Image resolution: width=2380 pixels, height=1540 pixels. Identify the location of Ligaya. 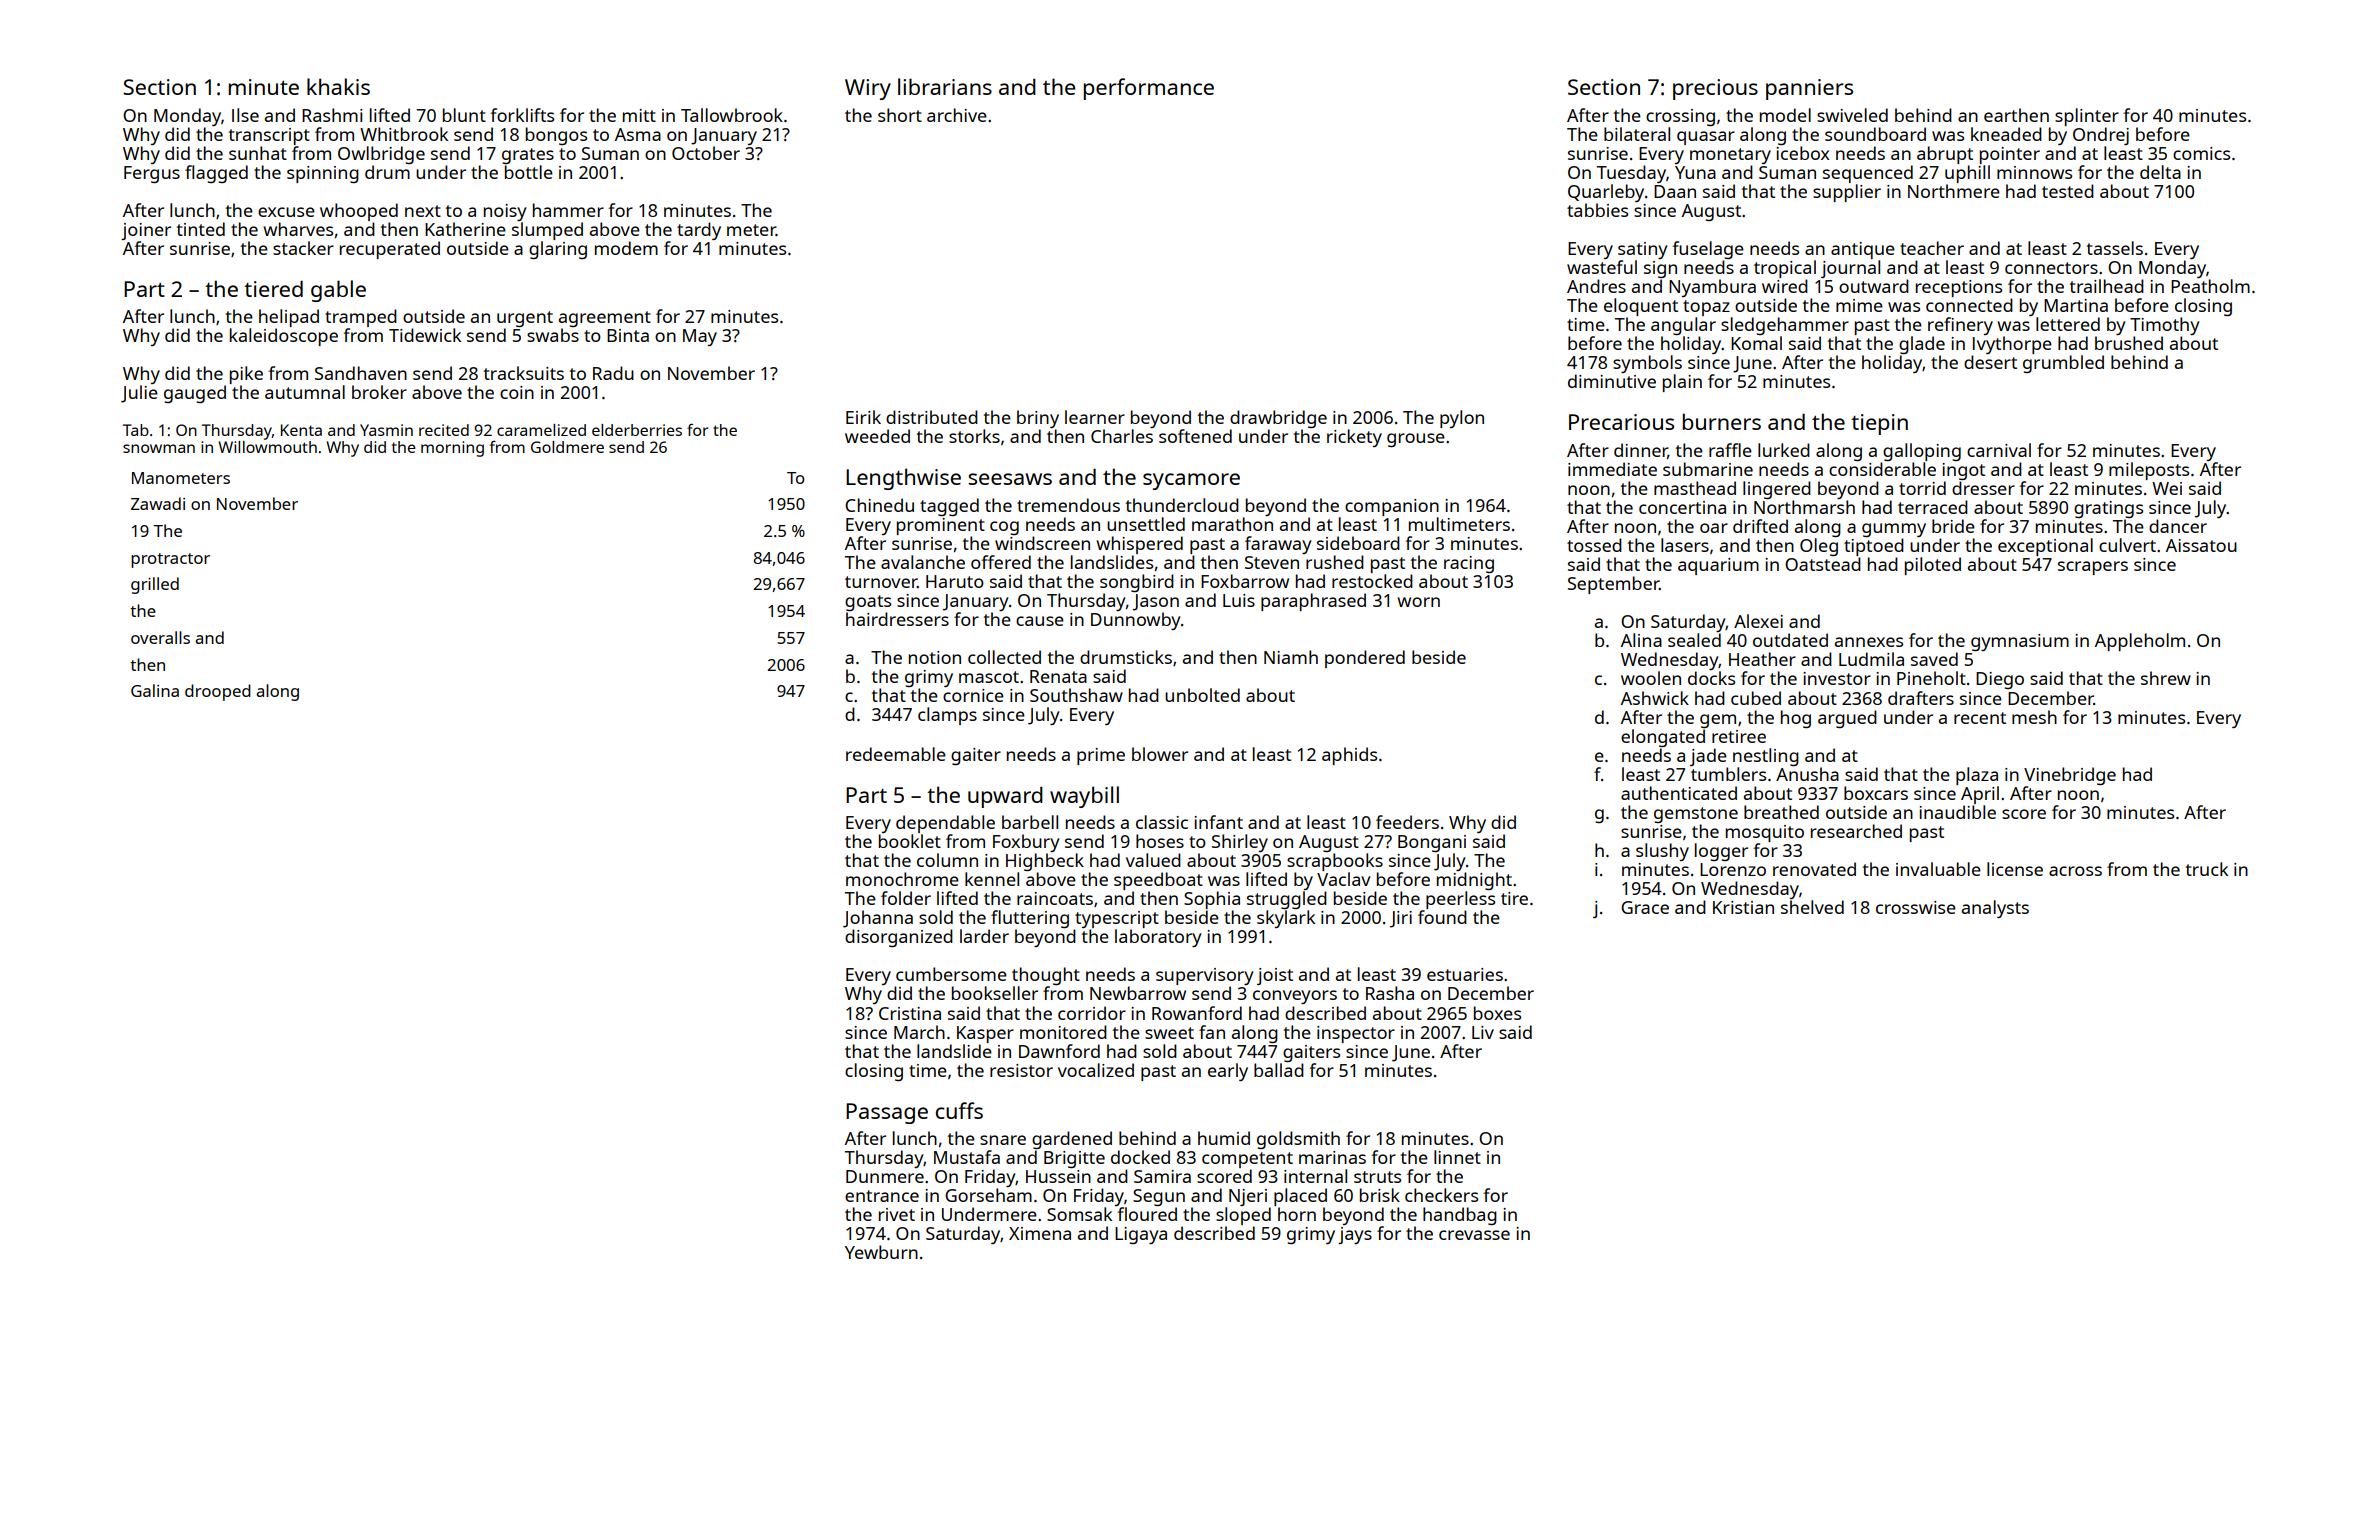
(1141, 1235).
